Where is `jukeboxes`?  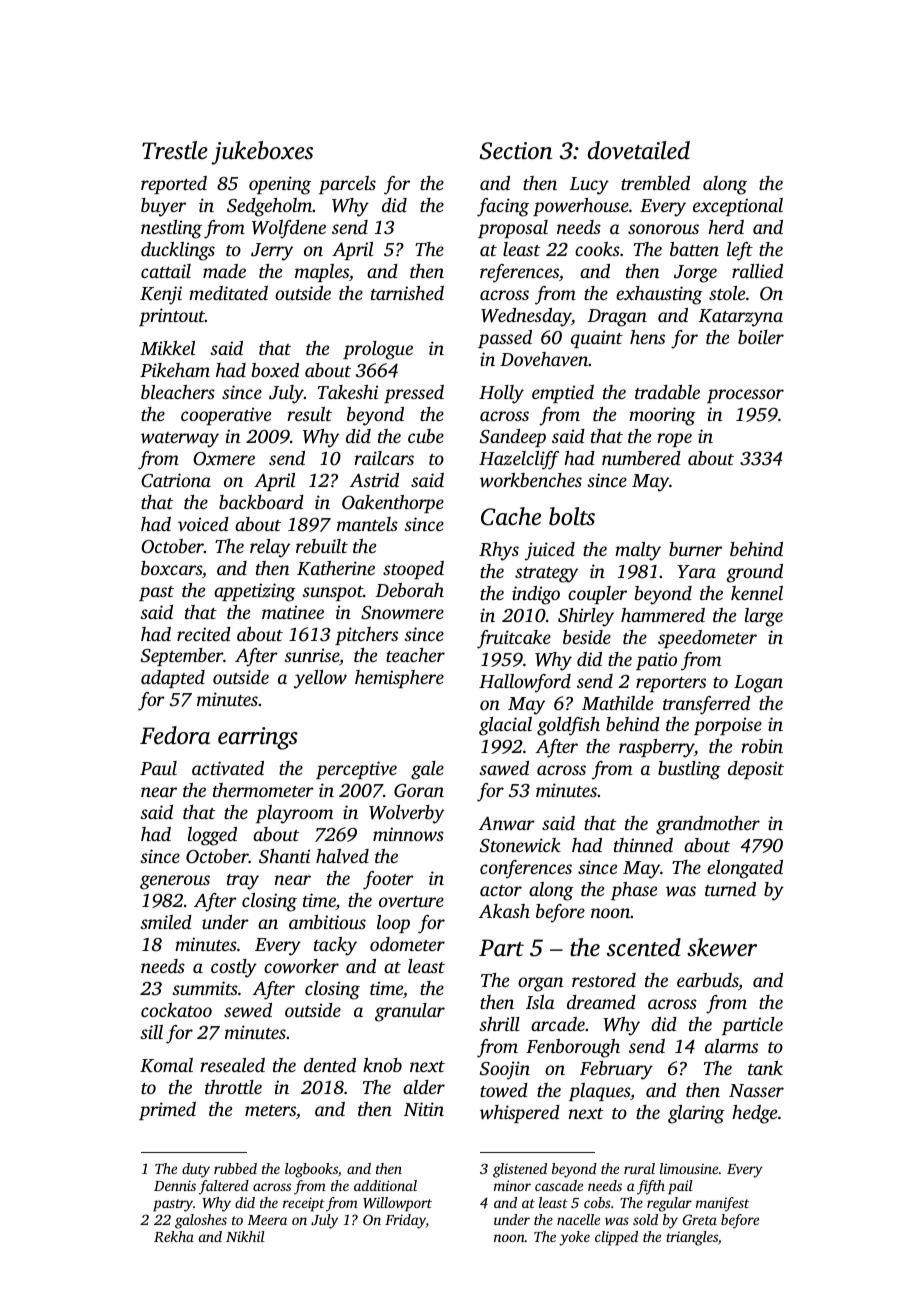 jukeboxes is located at coordinates (262, 153).
